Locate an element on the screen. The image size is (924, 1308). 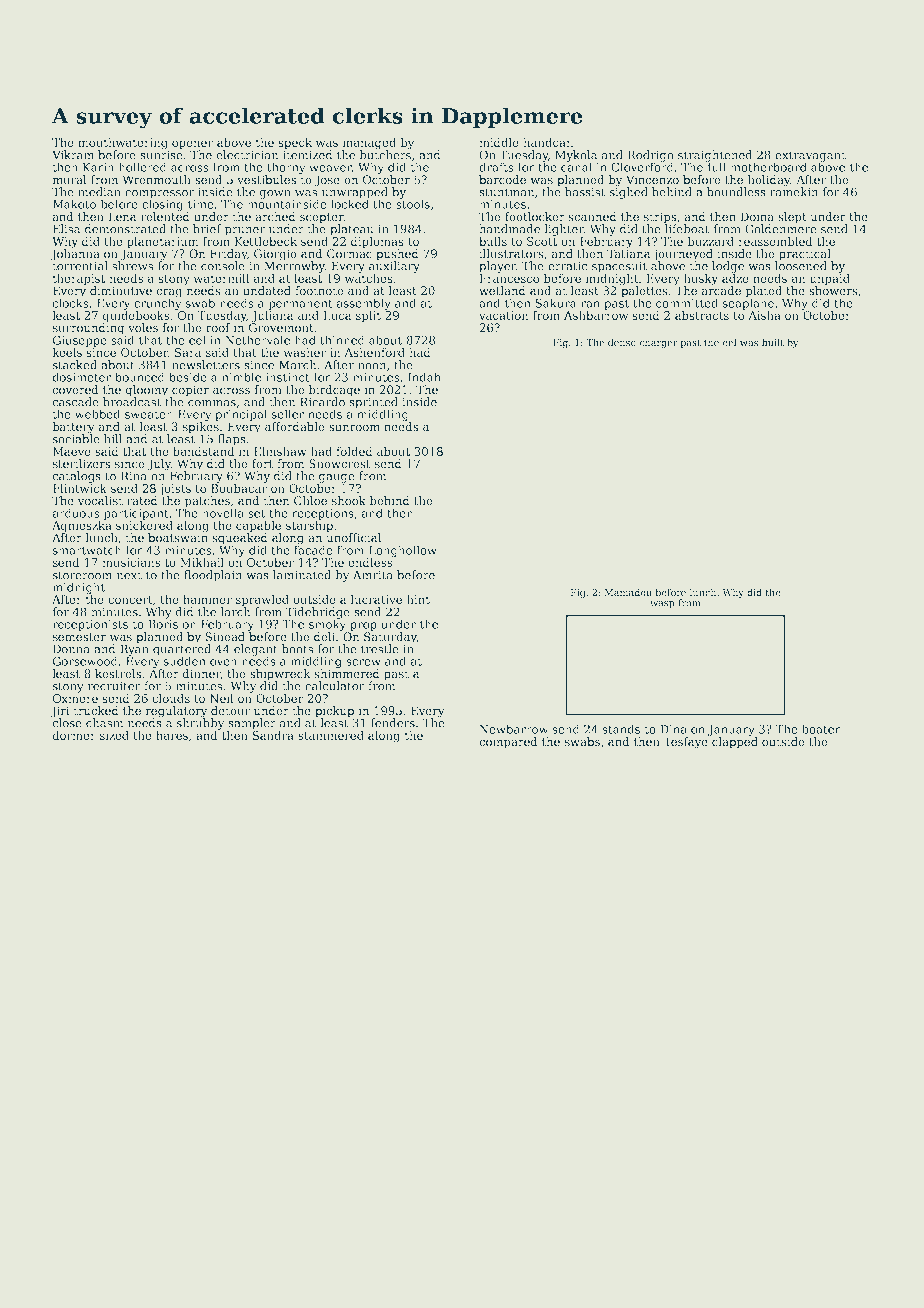
boater is located at coordinates (821, 729).
